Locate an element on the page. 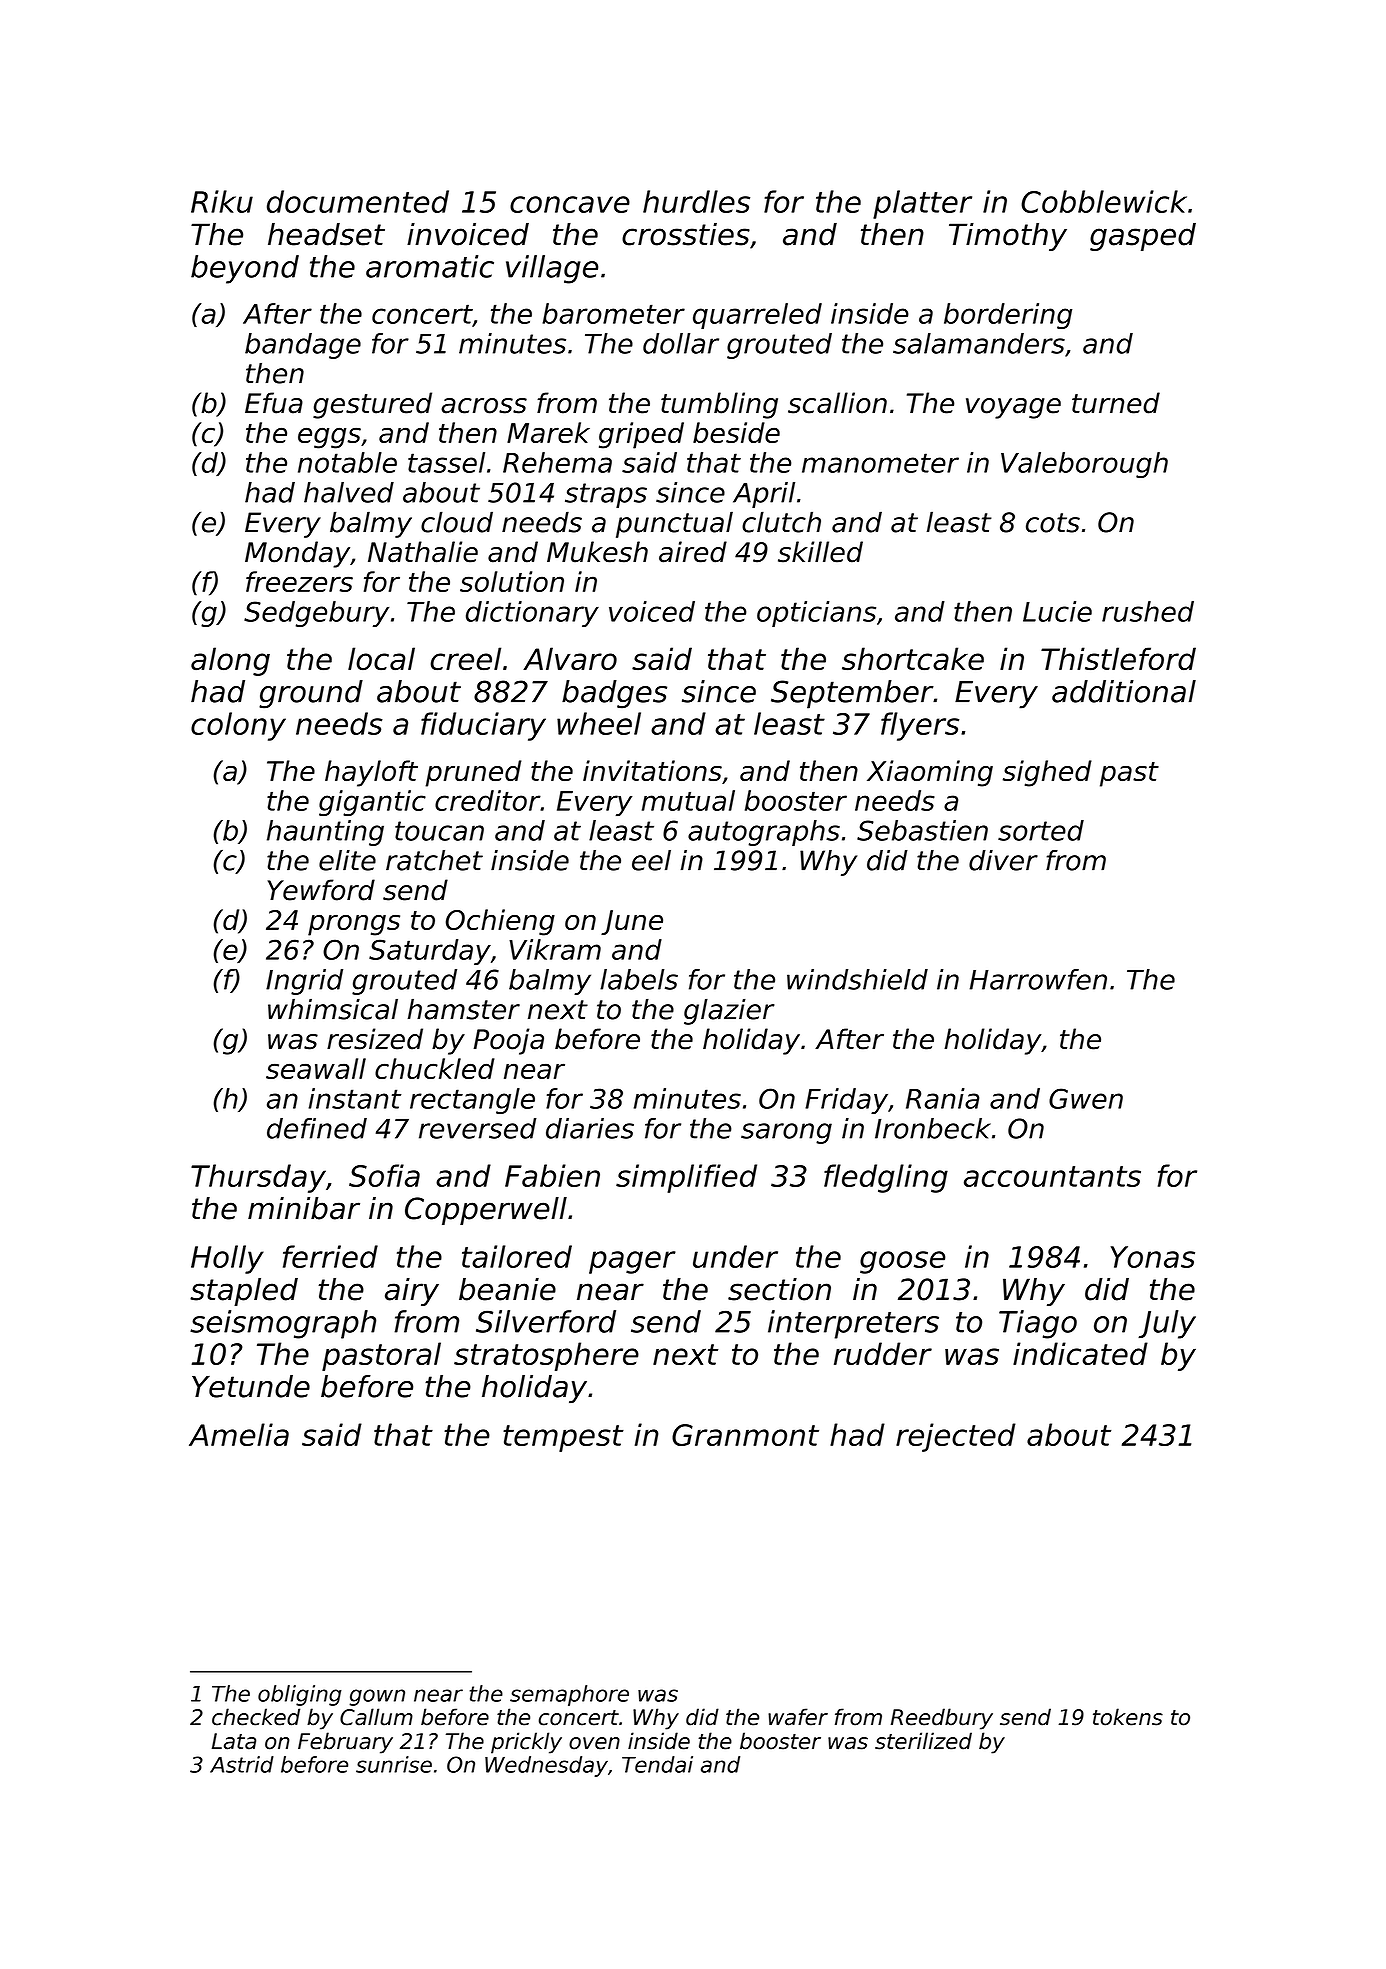 The image size is (1386, 1969). checked is located at coordinates (256, 1717).
